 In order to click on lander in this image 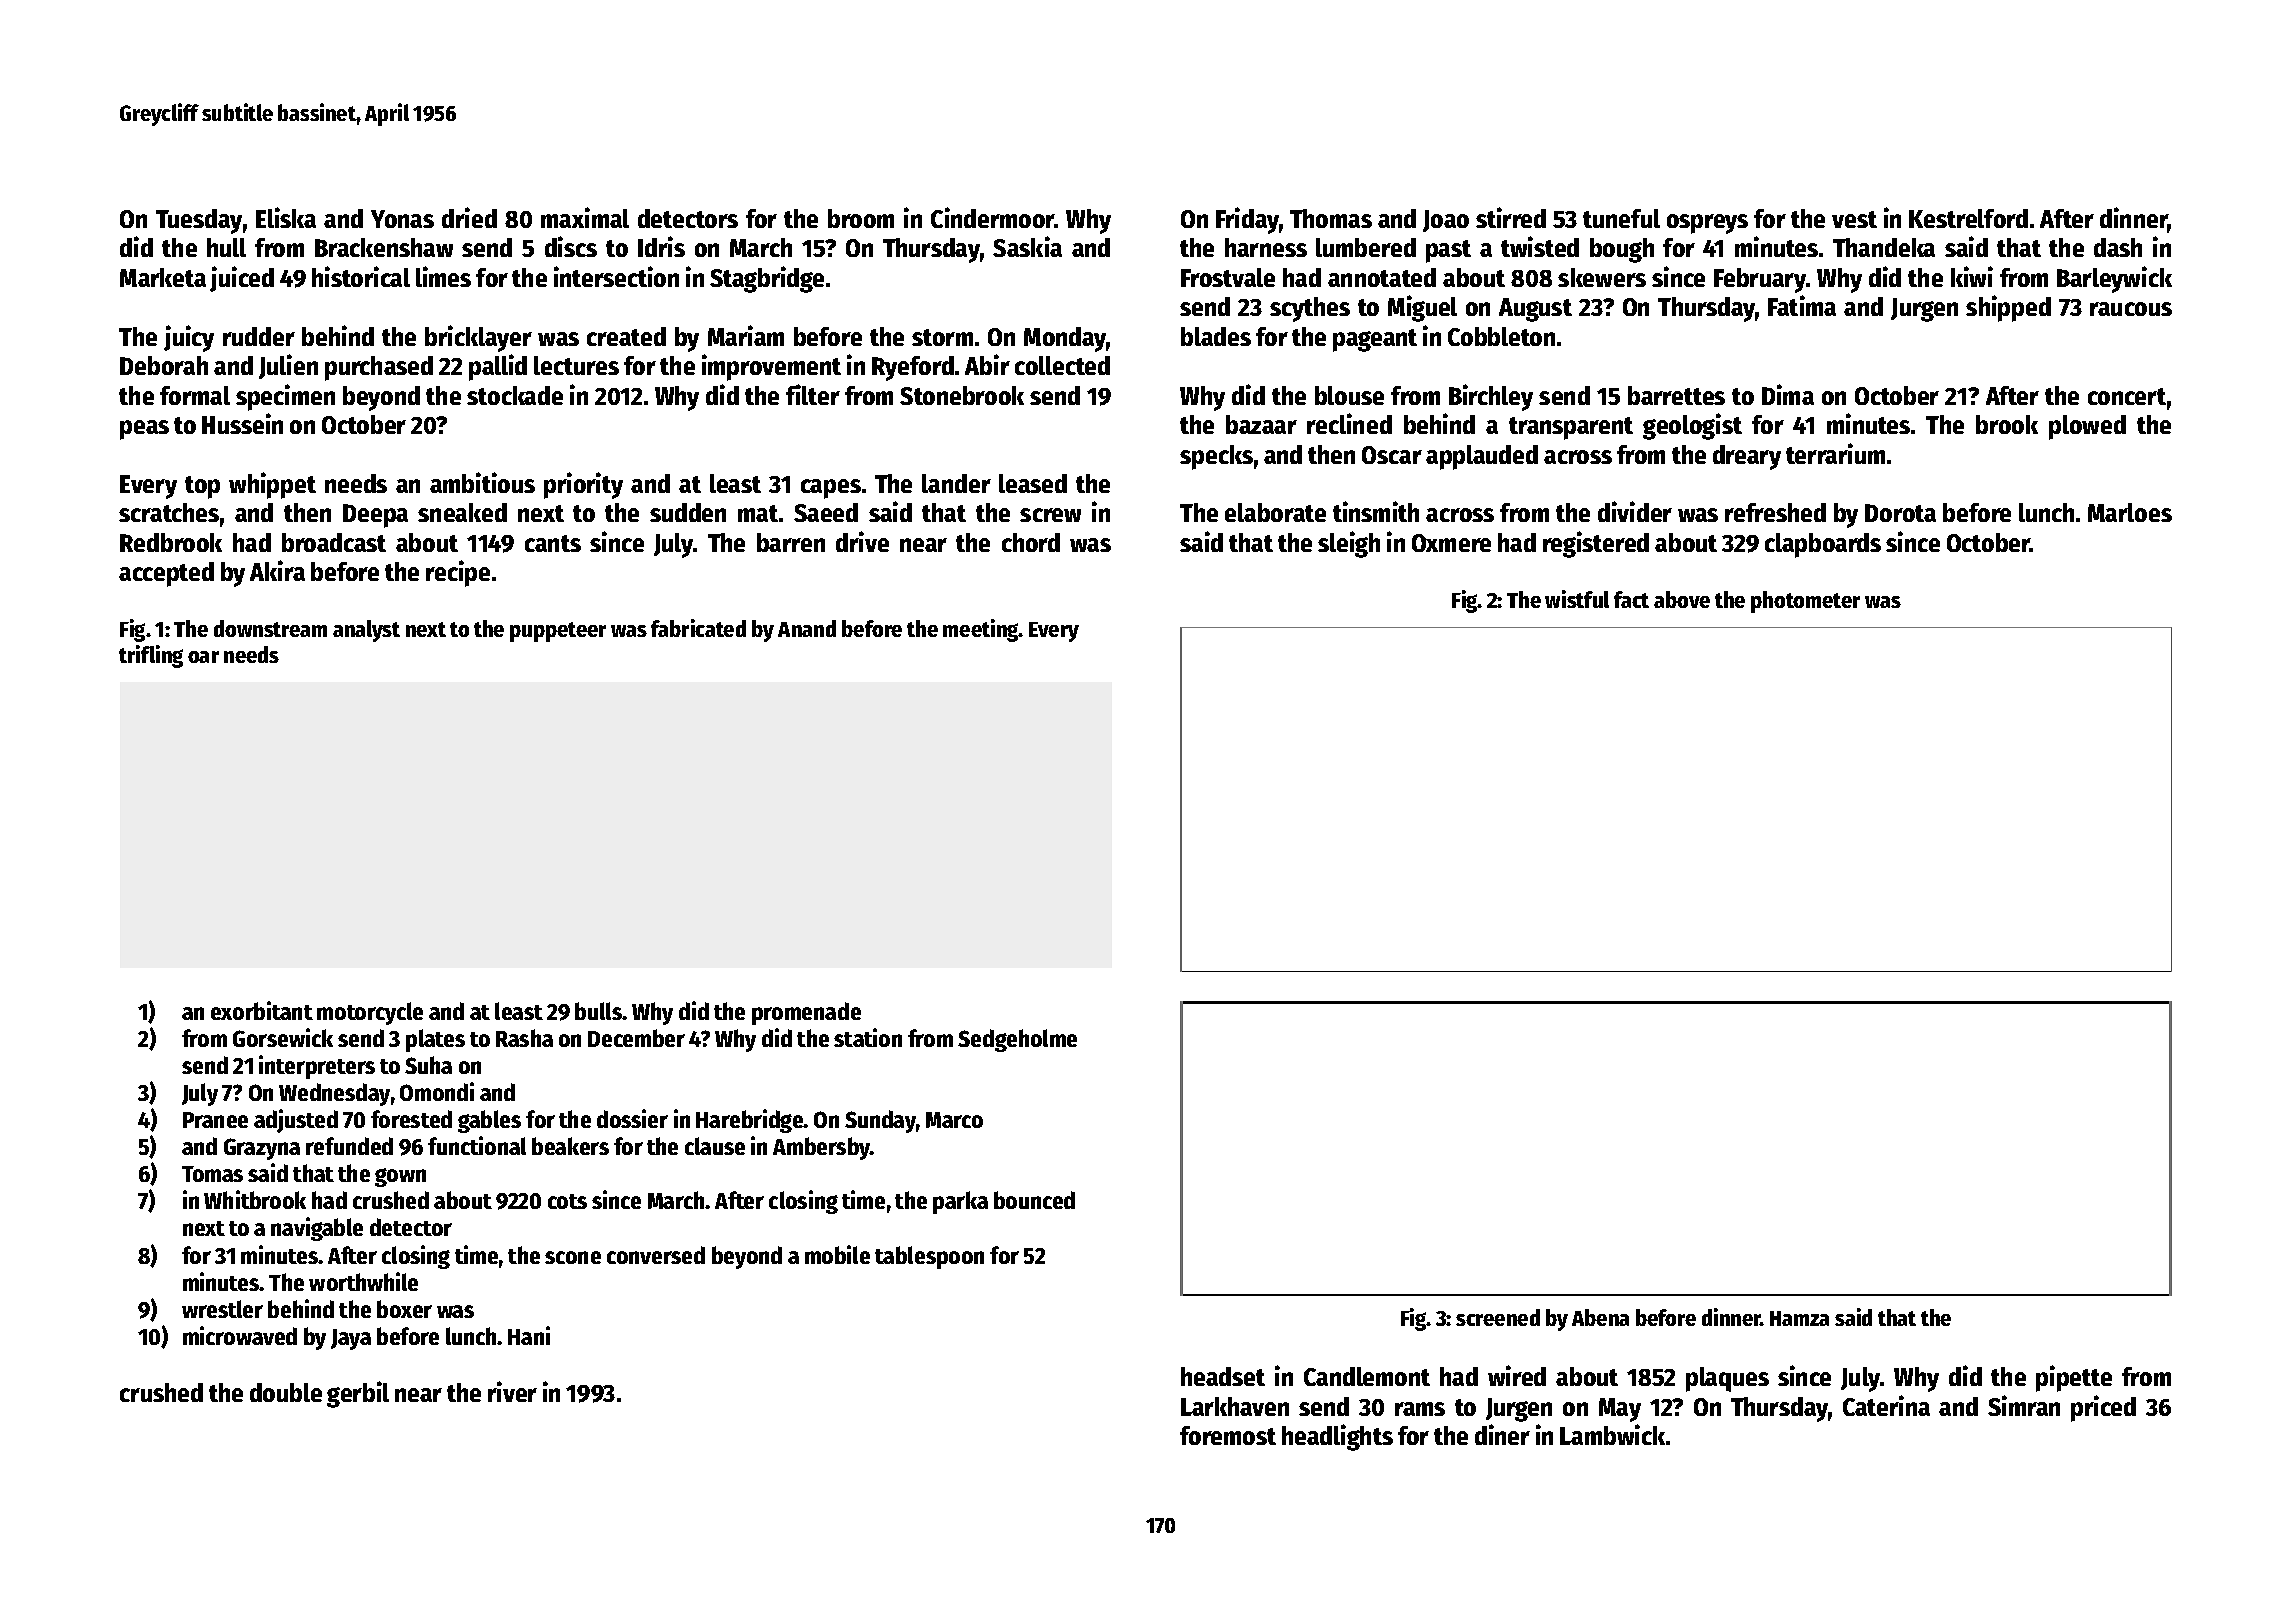, I will do `click(956, 483)`.
